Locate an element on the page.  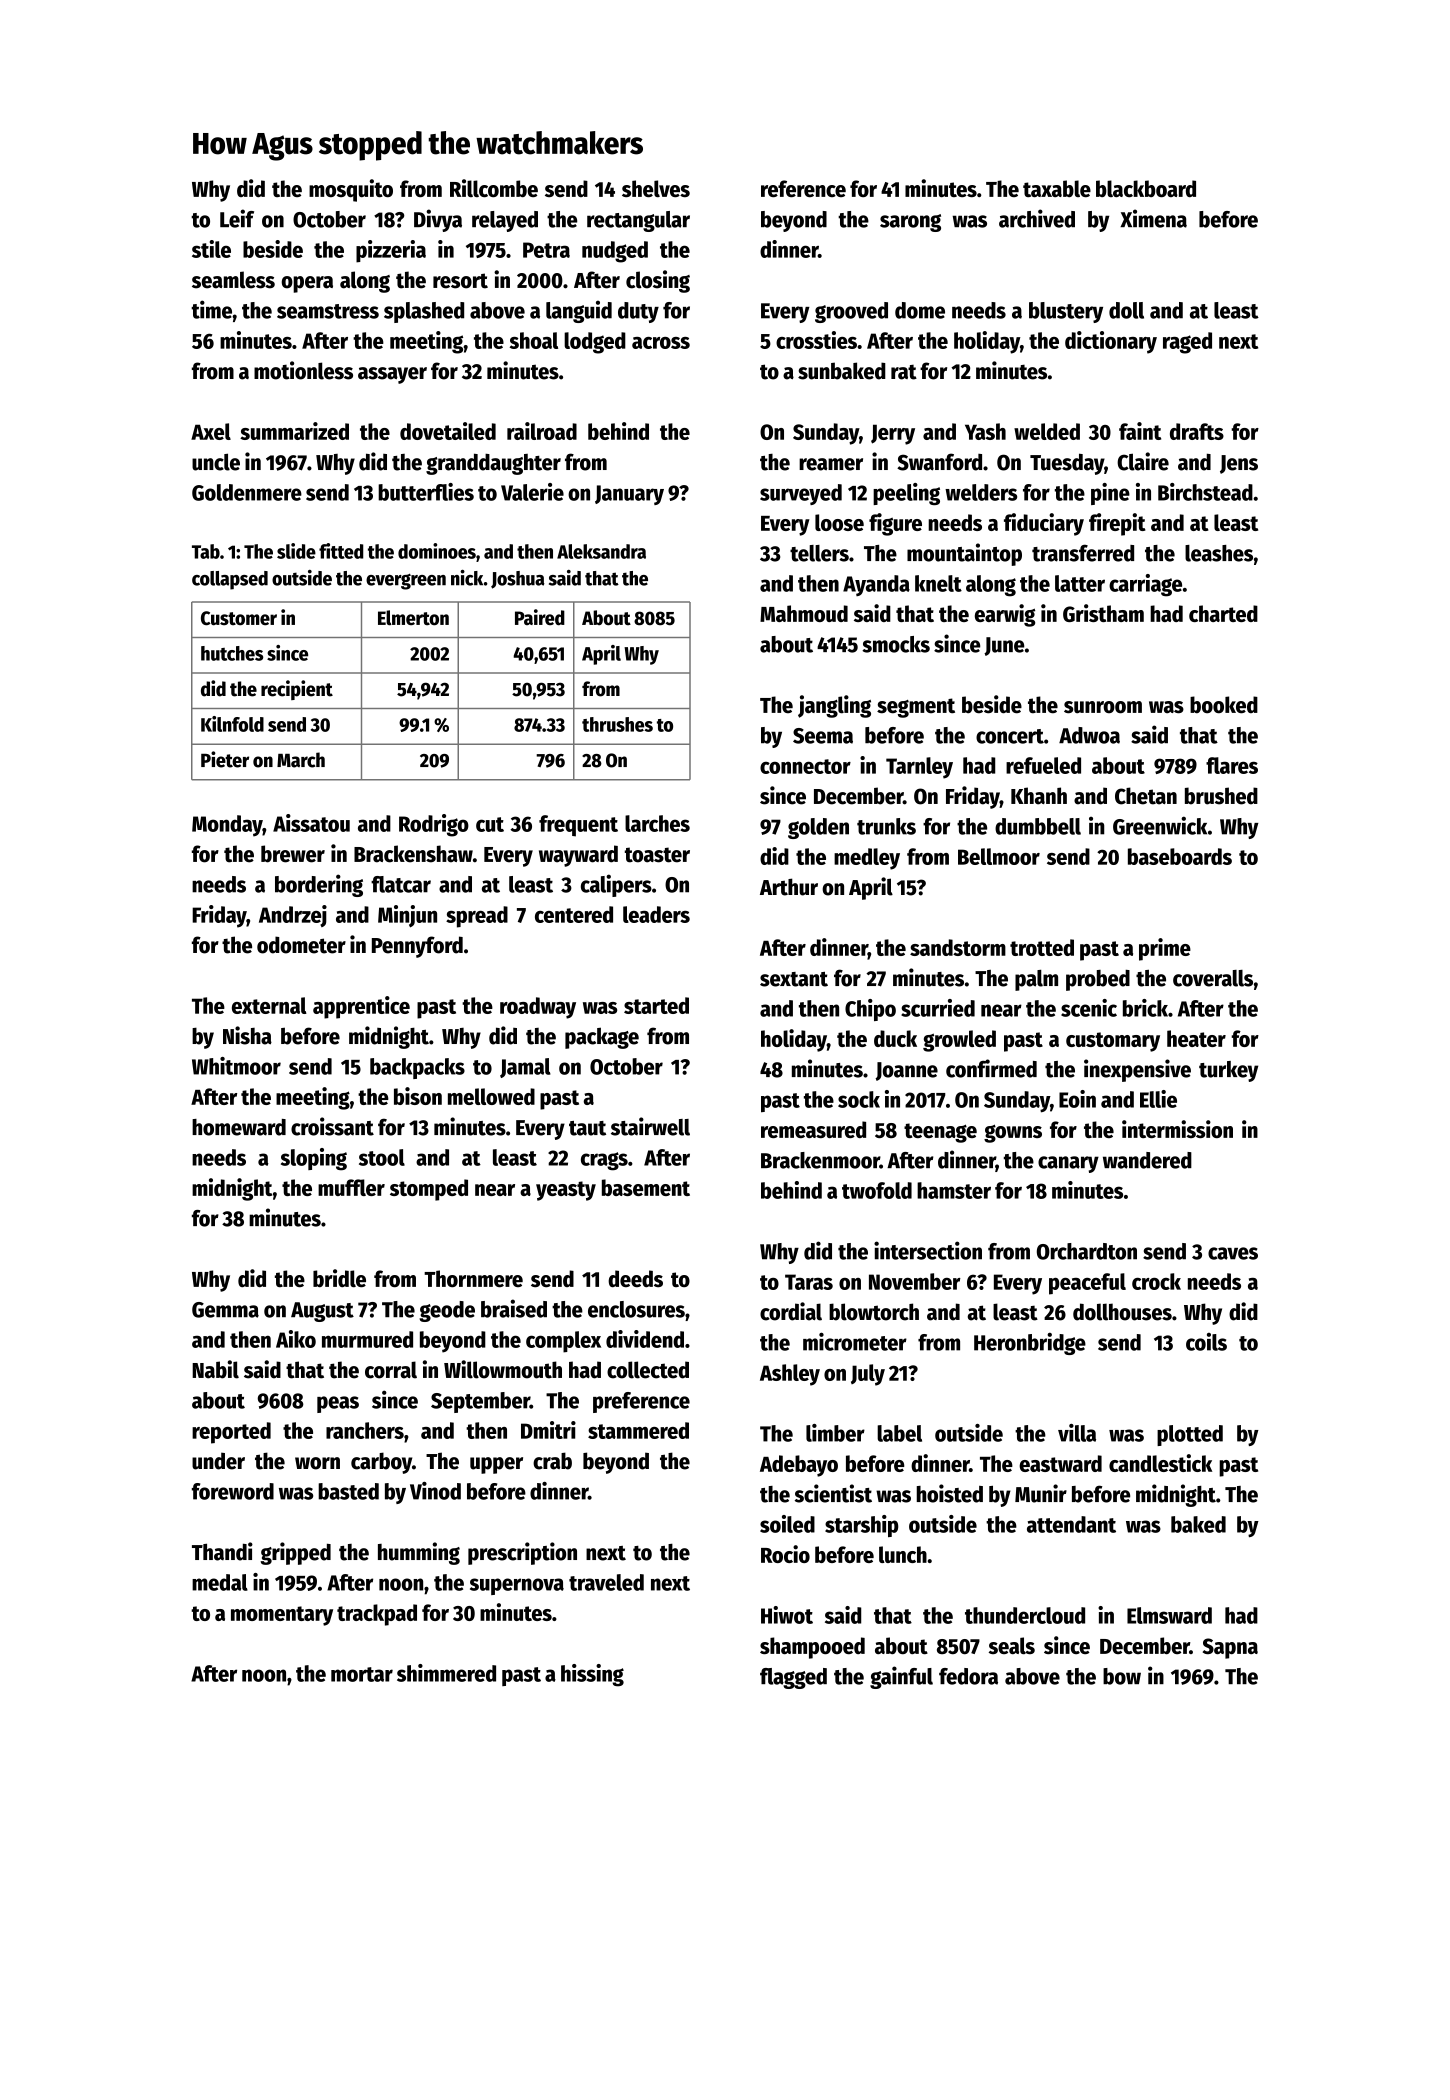
flagged is located at coordinates (793, 1678).
